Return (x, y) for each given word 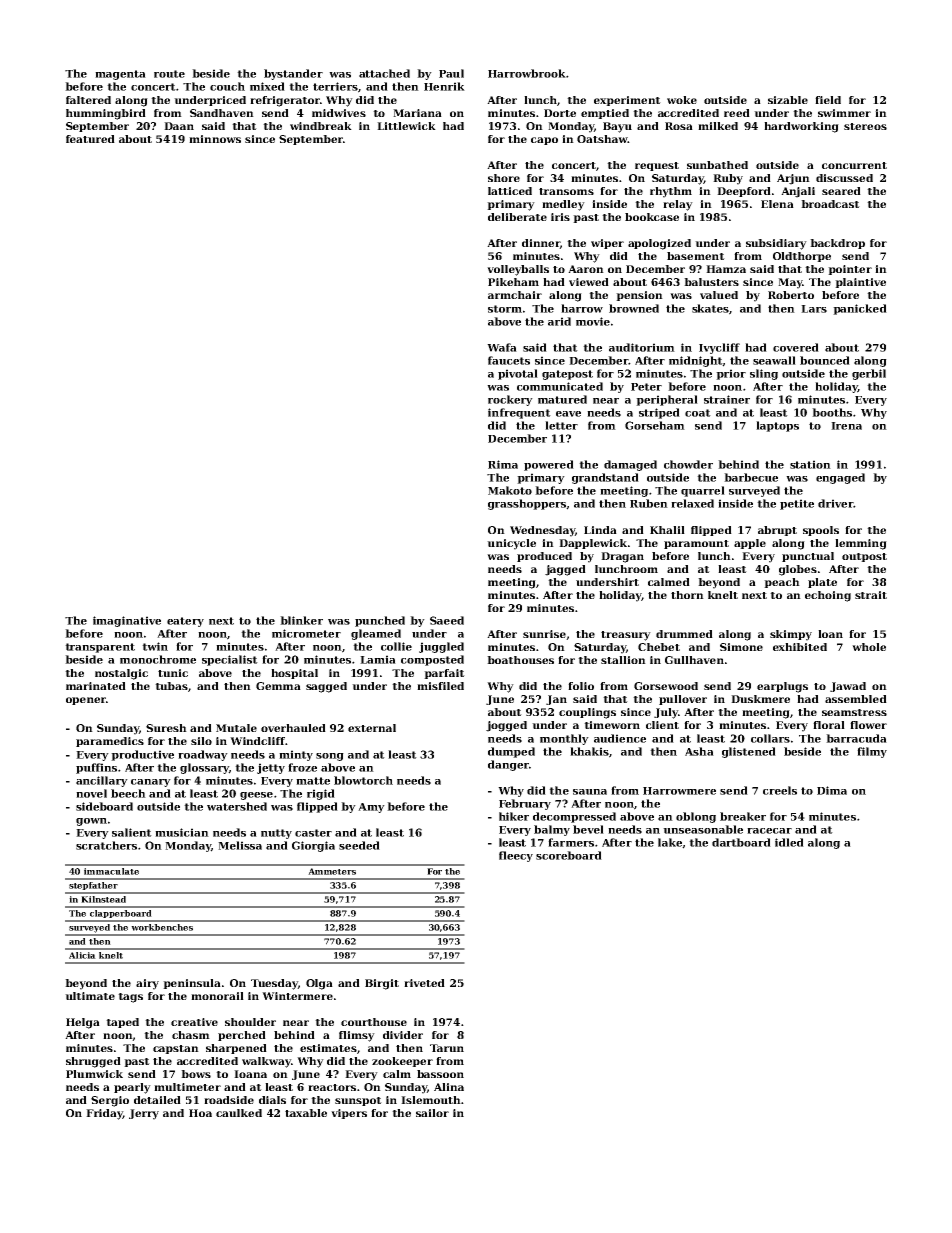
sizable (788, 100)
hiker (514, 816)
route (169, 74)
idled (789, 842)
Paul (451, 73)
